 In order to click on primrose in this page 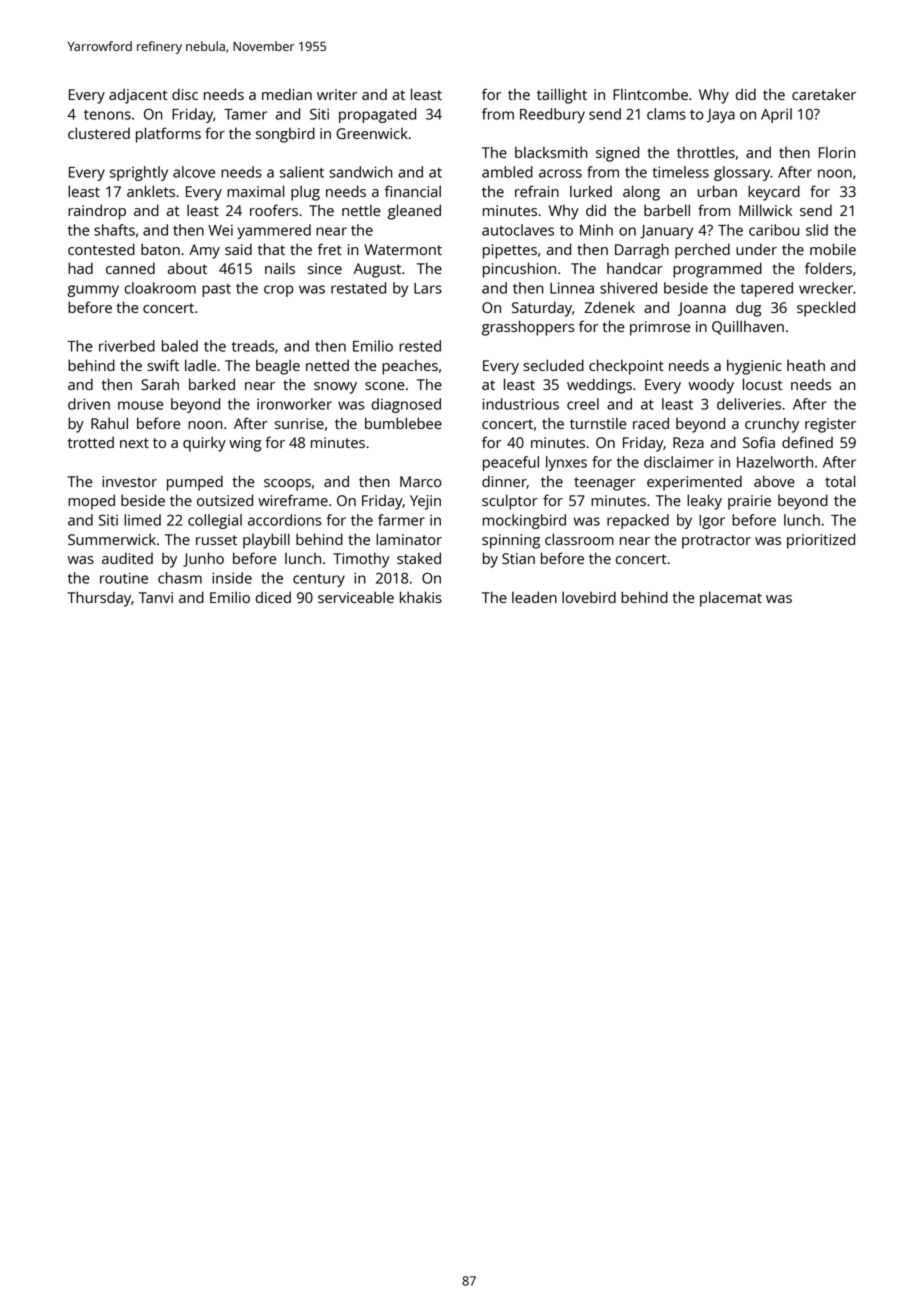, I will do `click(660, 328)`.
